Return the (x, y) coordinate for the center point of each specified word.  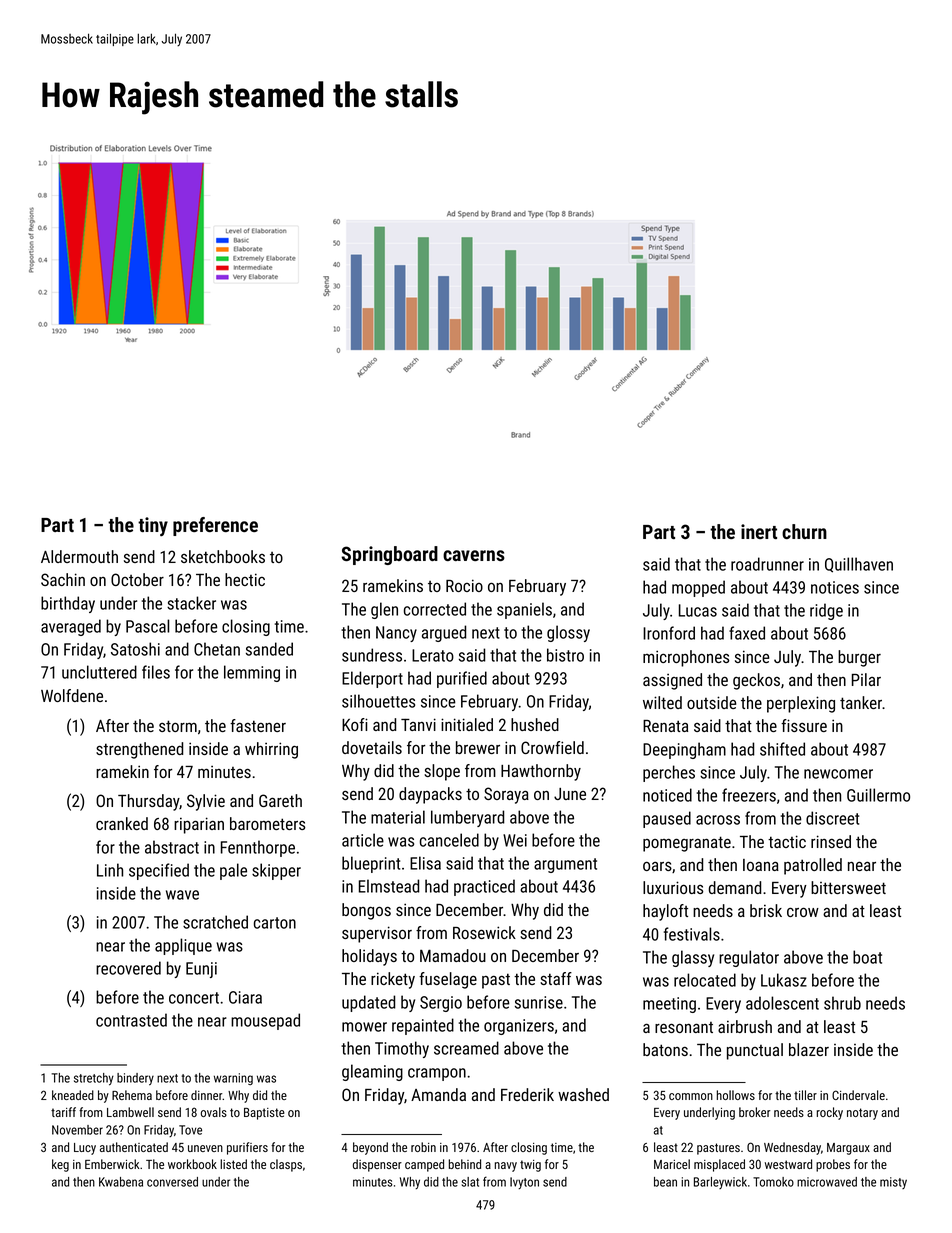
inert (759, 531)
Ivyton (524, 1183)
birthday (68, 604)
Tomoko (773, 1182)
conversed (172, 1182)
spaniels (524, 610)
